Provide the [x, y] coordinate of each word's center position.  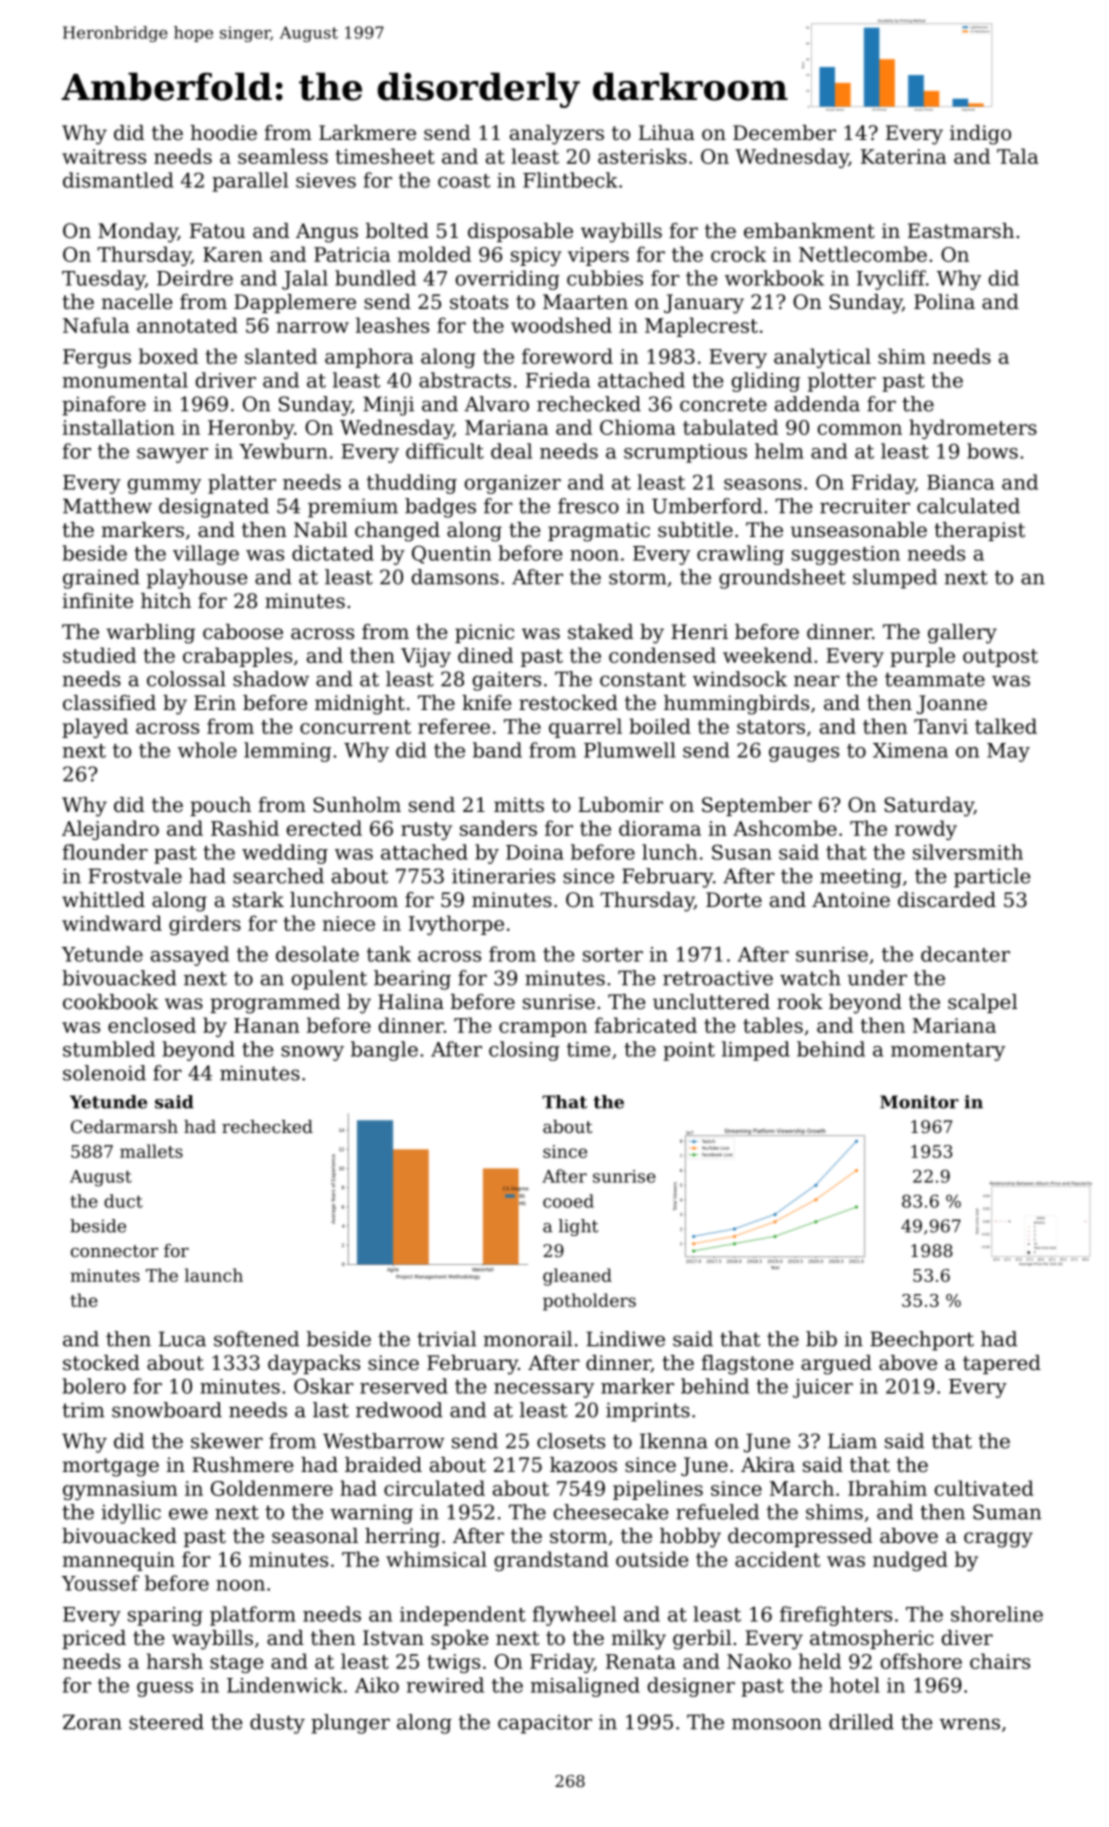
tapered [1002, 1364]
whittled [103, 900]
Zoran [92, 1722]
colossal [186, 679]
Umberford [707, 506]
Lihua [667, 132]
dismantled [118, 180]
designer [691, 1687]
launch [214, 1275]
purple [922, 657]
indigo [980, 135]
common [860, 429]
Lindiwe [625, 1339]
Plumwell [630, 750]
